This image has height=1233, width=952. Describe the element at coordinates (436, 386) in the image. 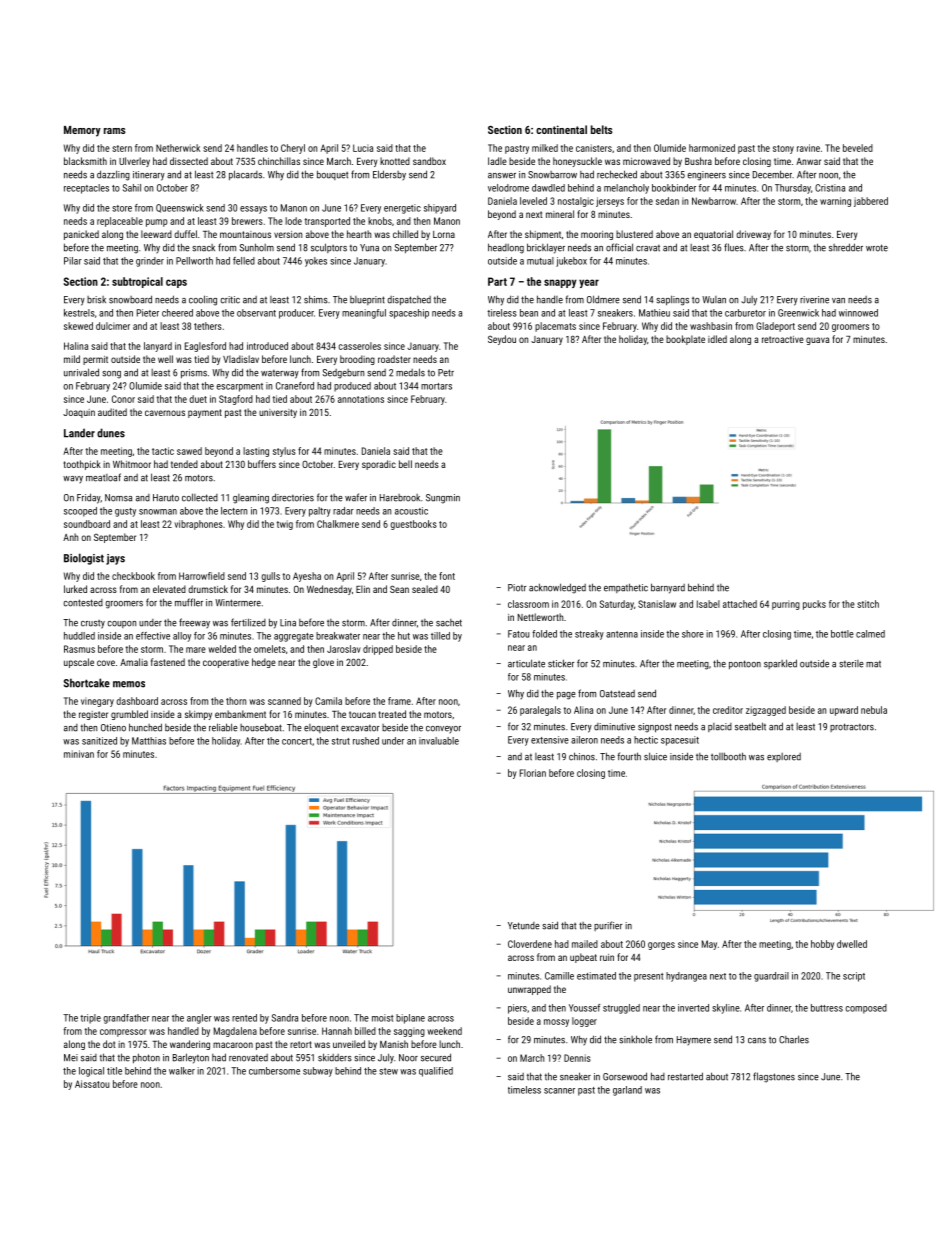

I see `mortars` at that location.
